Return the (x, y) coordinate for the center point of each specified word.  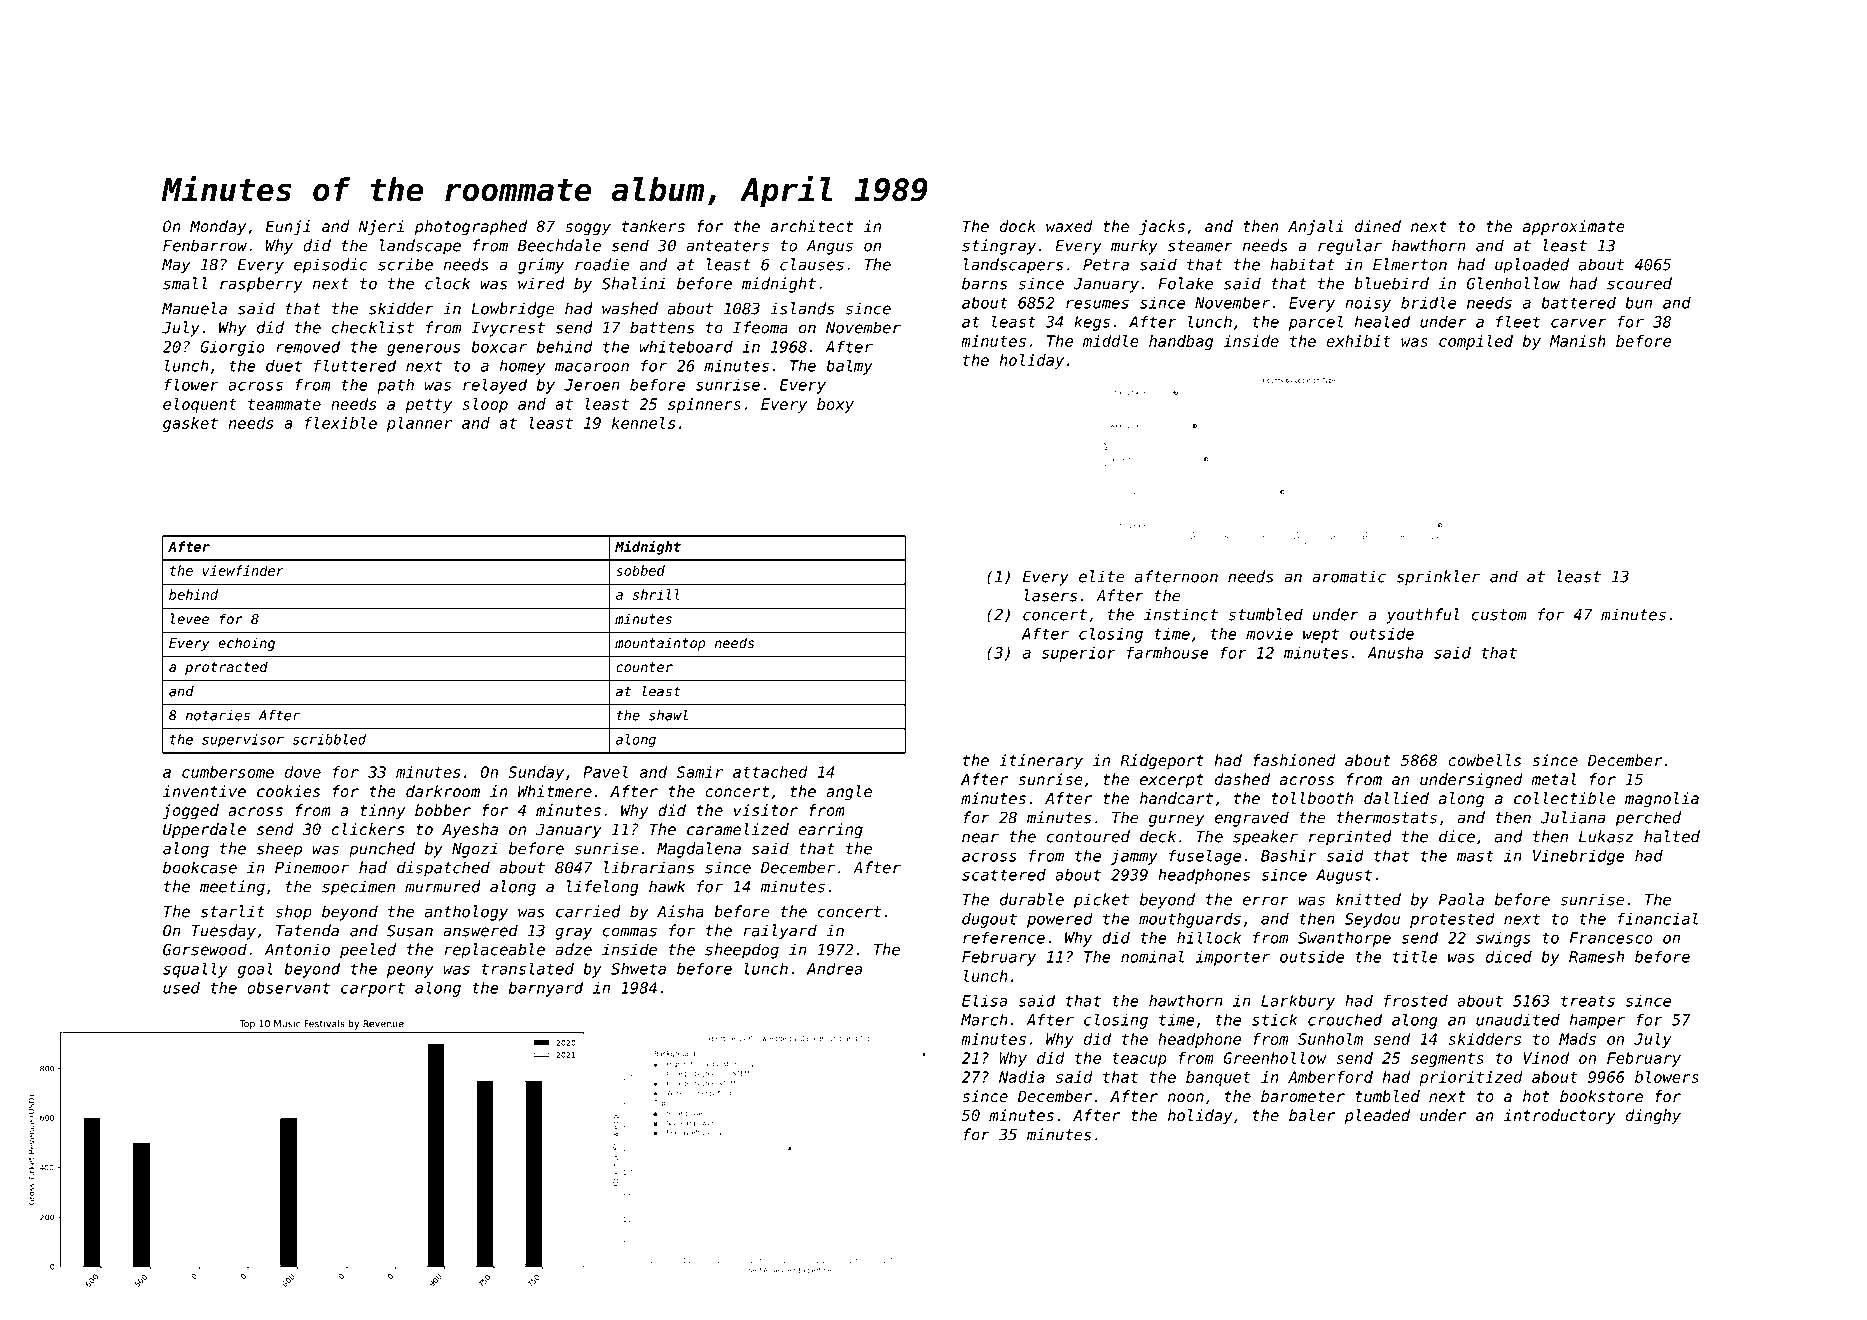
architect (811, 226)
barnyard (546, 989)
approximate (1574, 227)
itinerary (1041, 762)
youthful (1423, 616)
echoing (246, 644)
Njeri (381, 228)
